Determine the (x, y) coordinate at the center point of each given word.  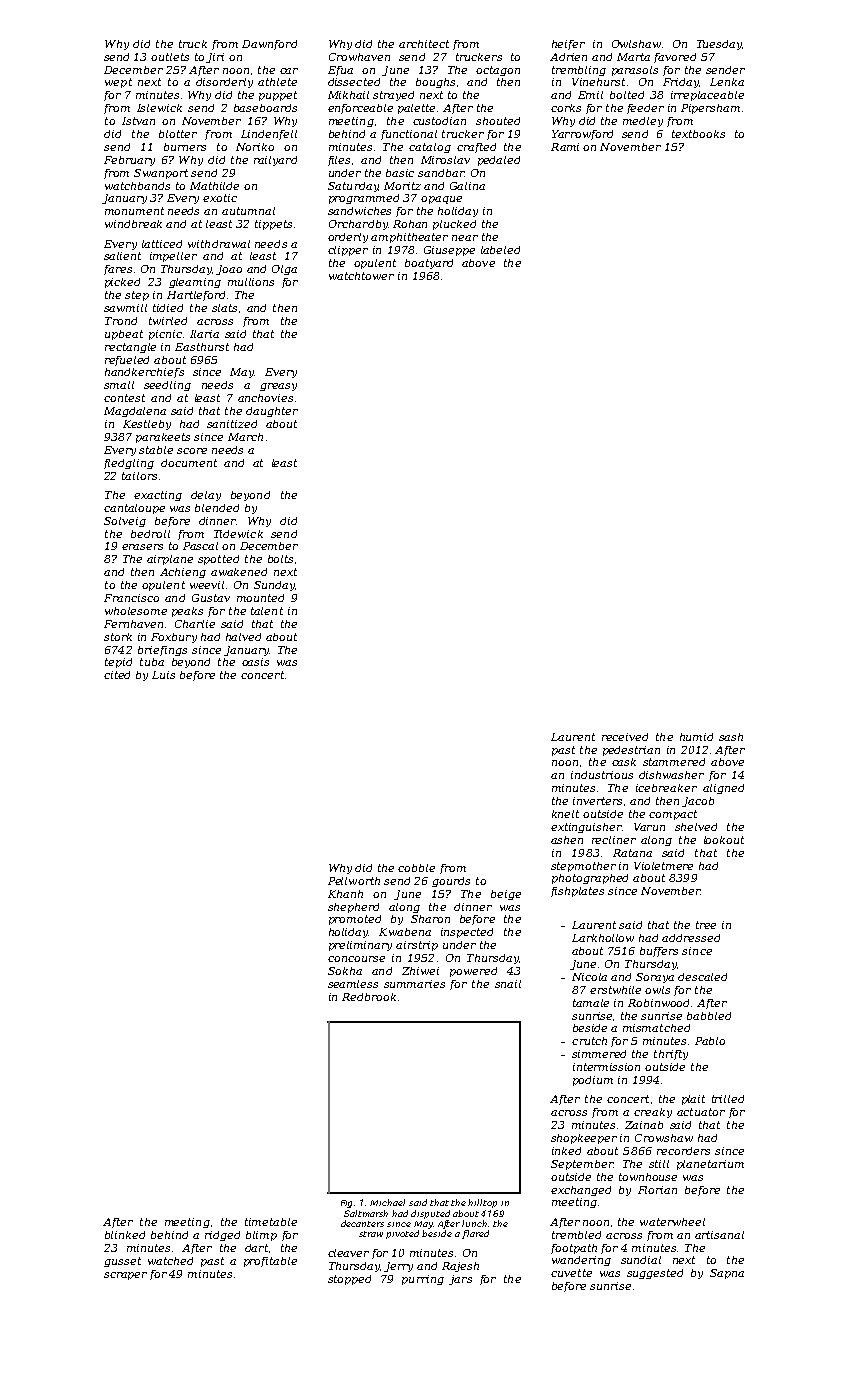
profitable (270, 1262)
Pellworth (354, 881)
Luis (163, 675)
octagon (498, 71)
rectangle (130, 348)
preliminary (360, 946)
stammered (674, 762)
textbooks (698, 134)
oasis (255, 662)
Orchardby (358, 225)
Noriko (255, 147)
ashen (567, 840)
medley (643, 122)
